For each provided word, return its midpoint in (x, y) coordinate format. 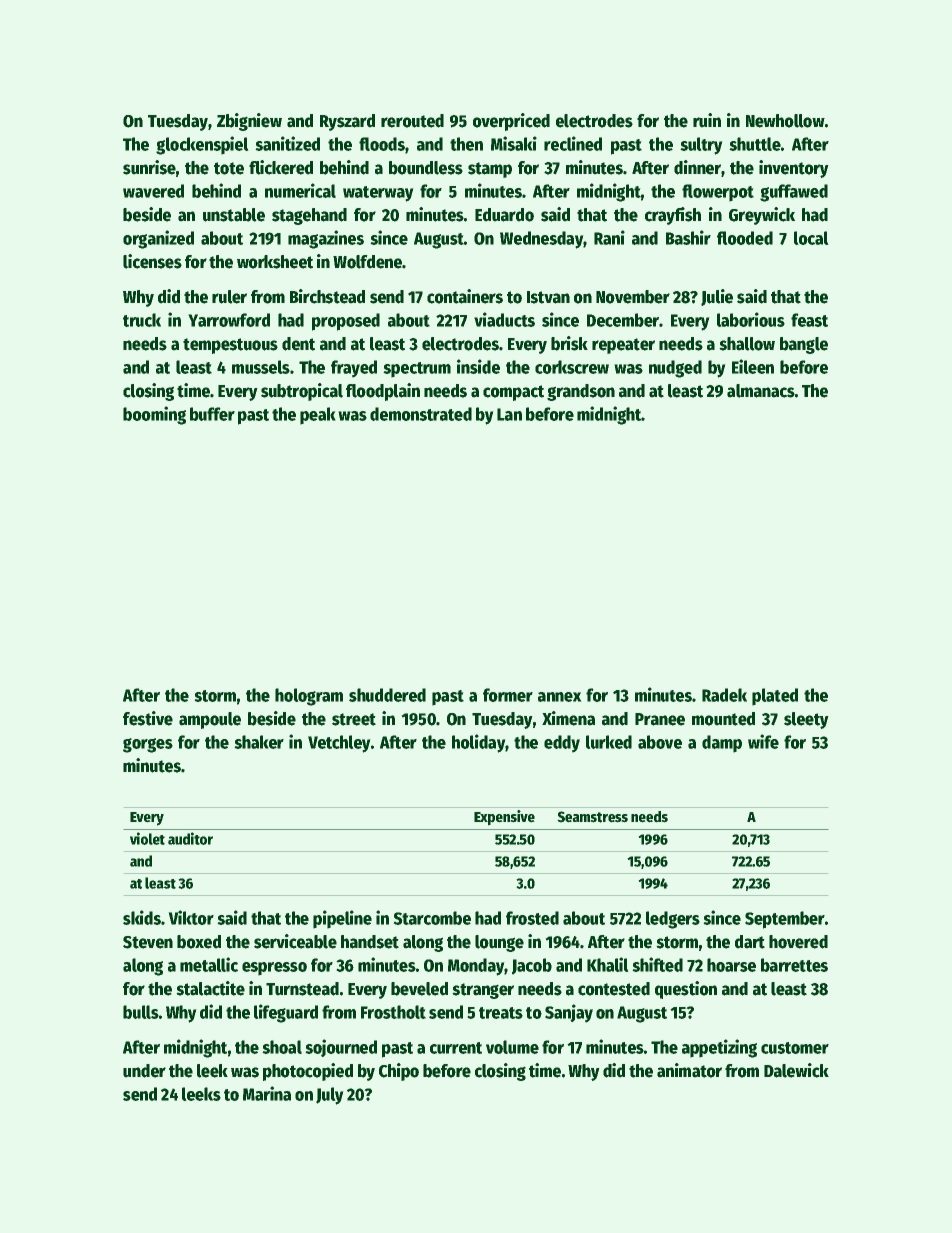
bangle (804, 345)
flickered (281, 167)
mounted (723, 719)
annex (559, 697)
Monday (476, 967)
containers (465, 296)
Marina (267, 1093)
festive (148, 718)
